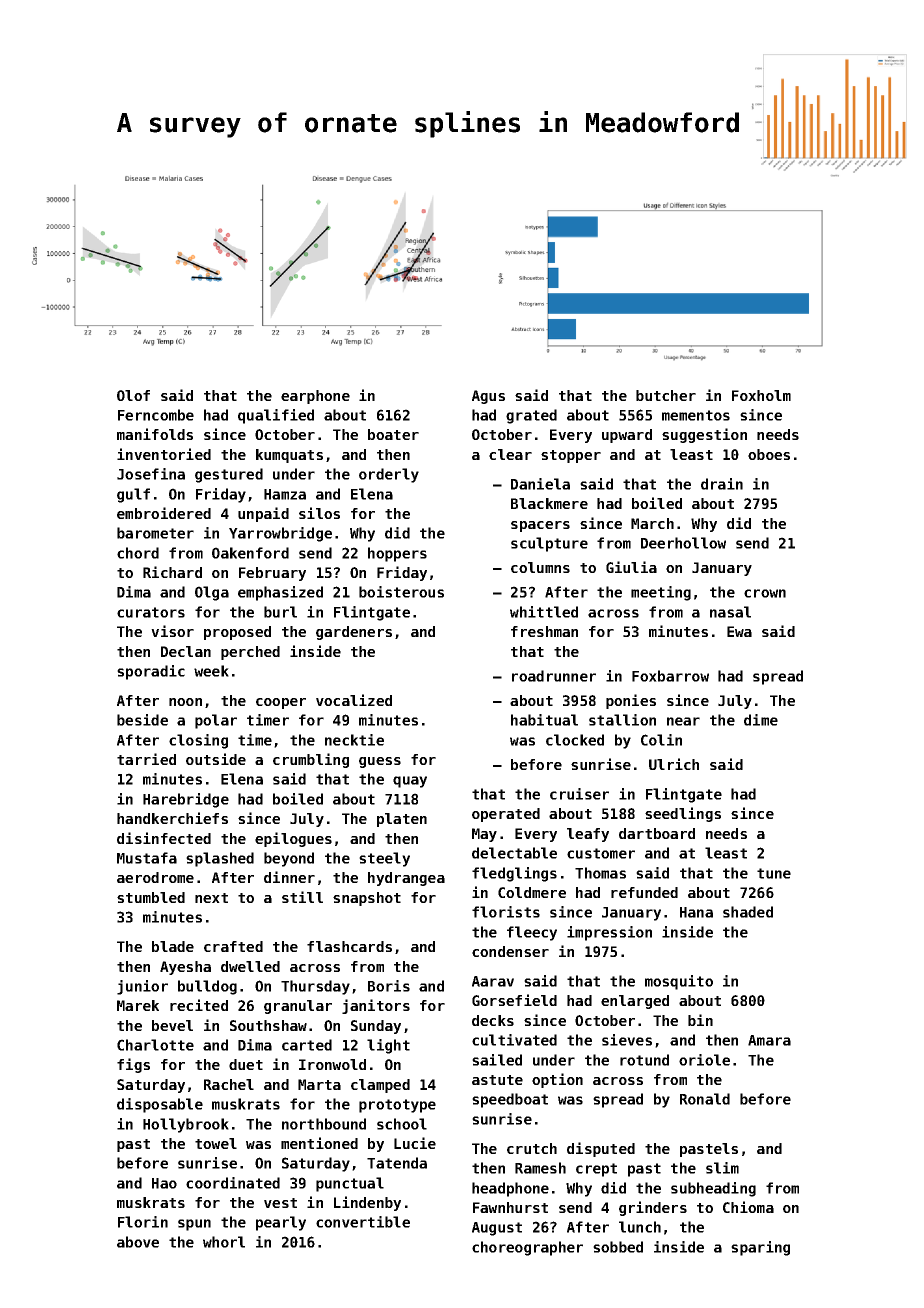 The width and height of the document is (924, 1308). What do you see at coordinates (307, 1045) in the document?
I see `carted` at bounding box center [307, 1045].
